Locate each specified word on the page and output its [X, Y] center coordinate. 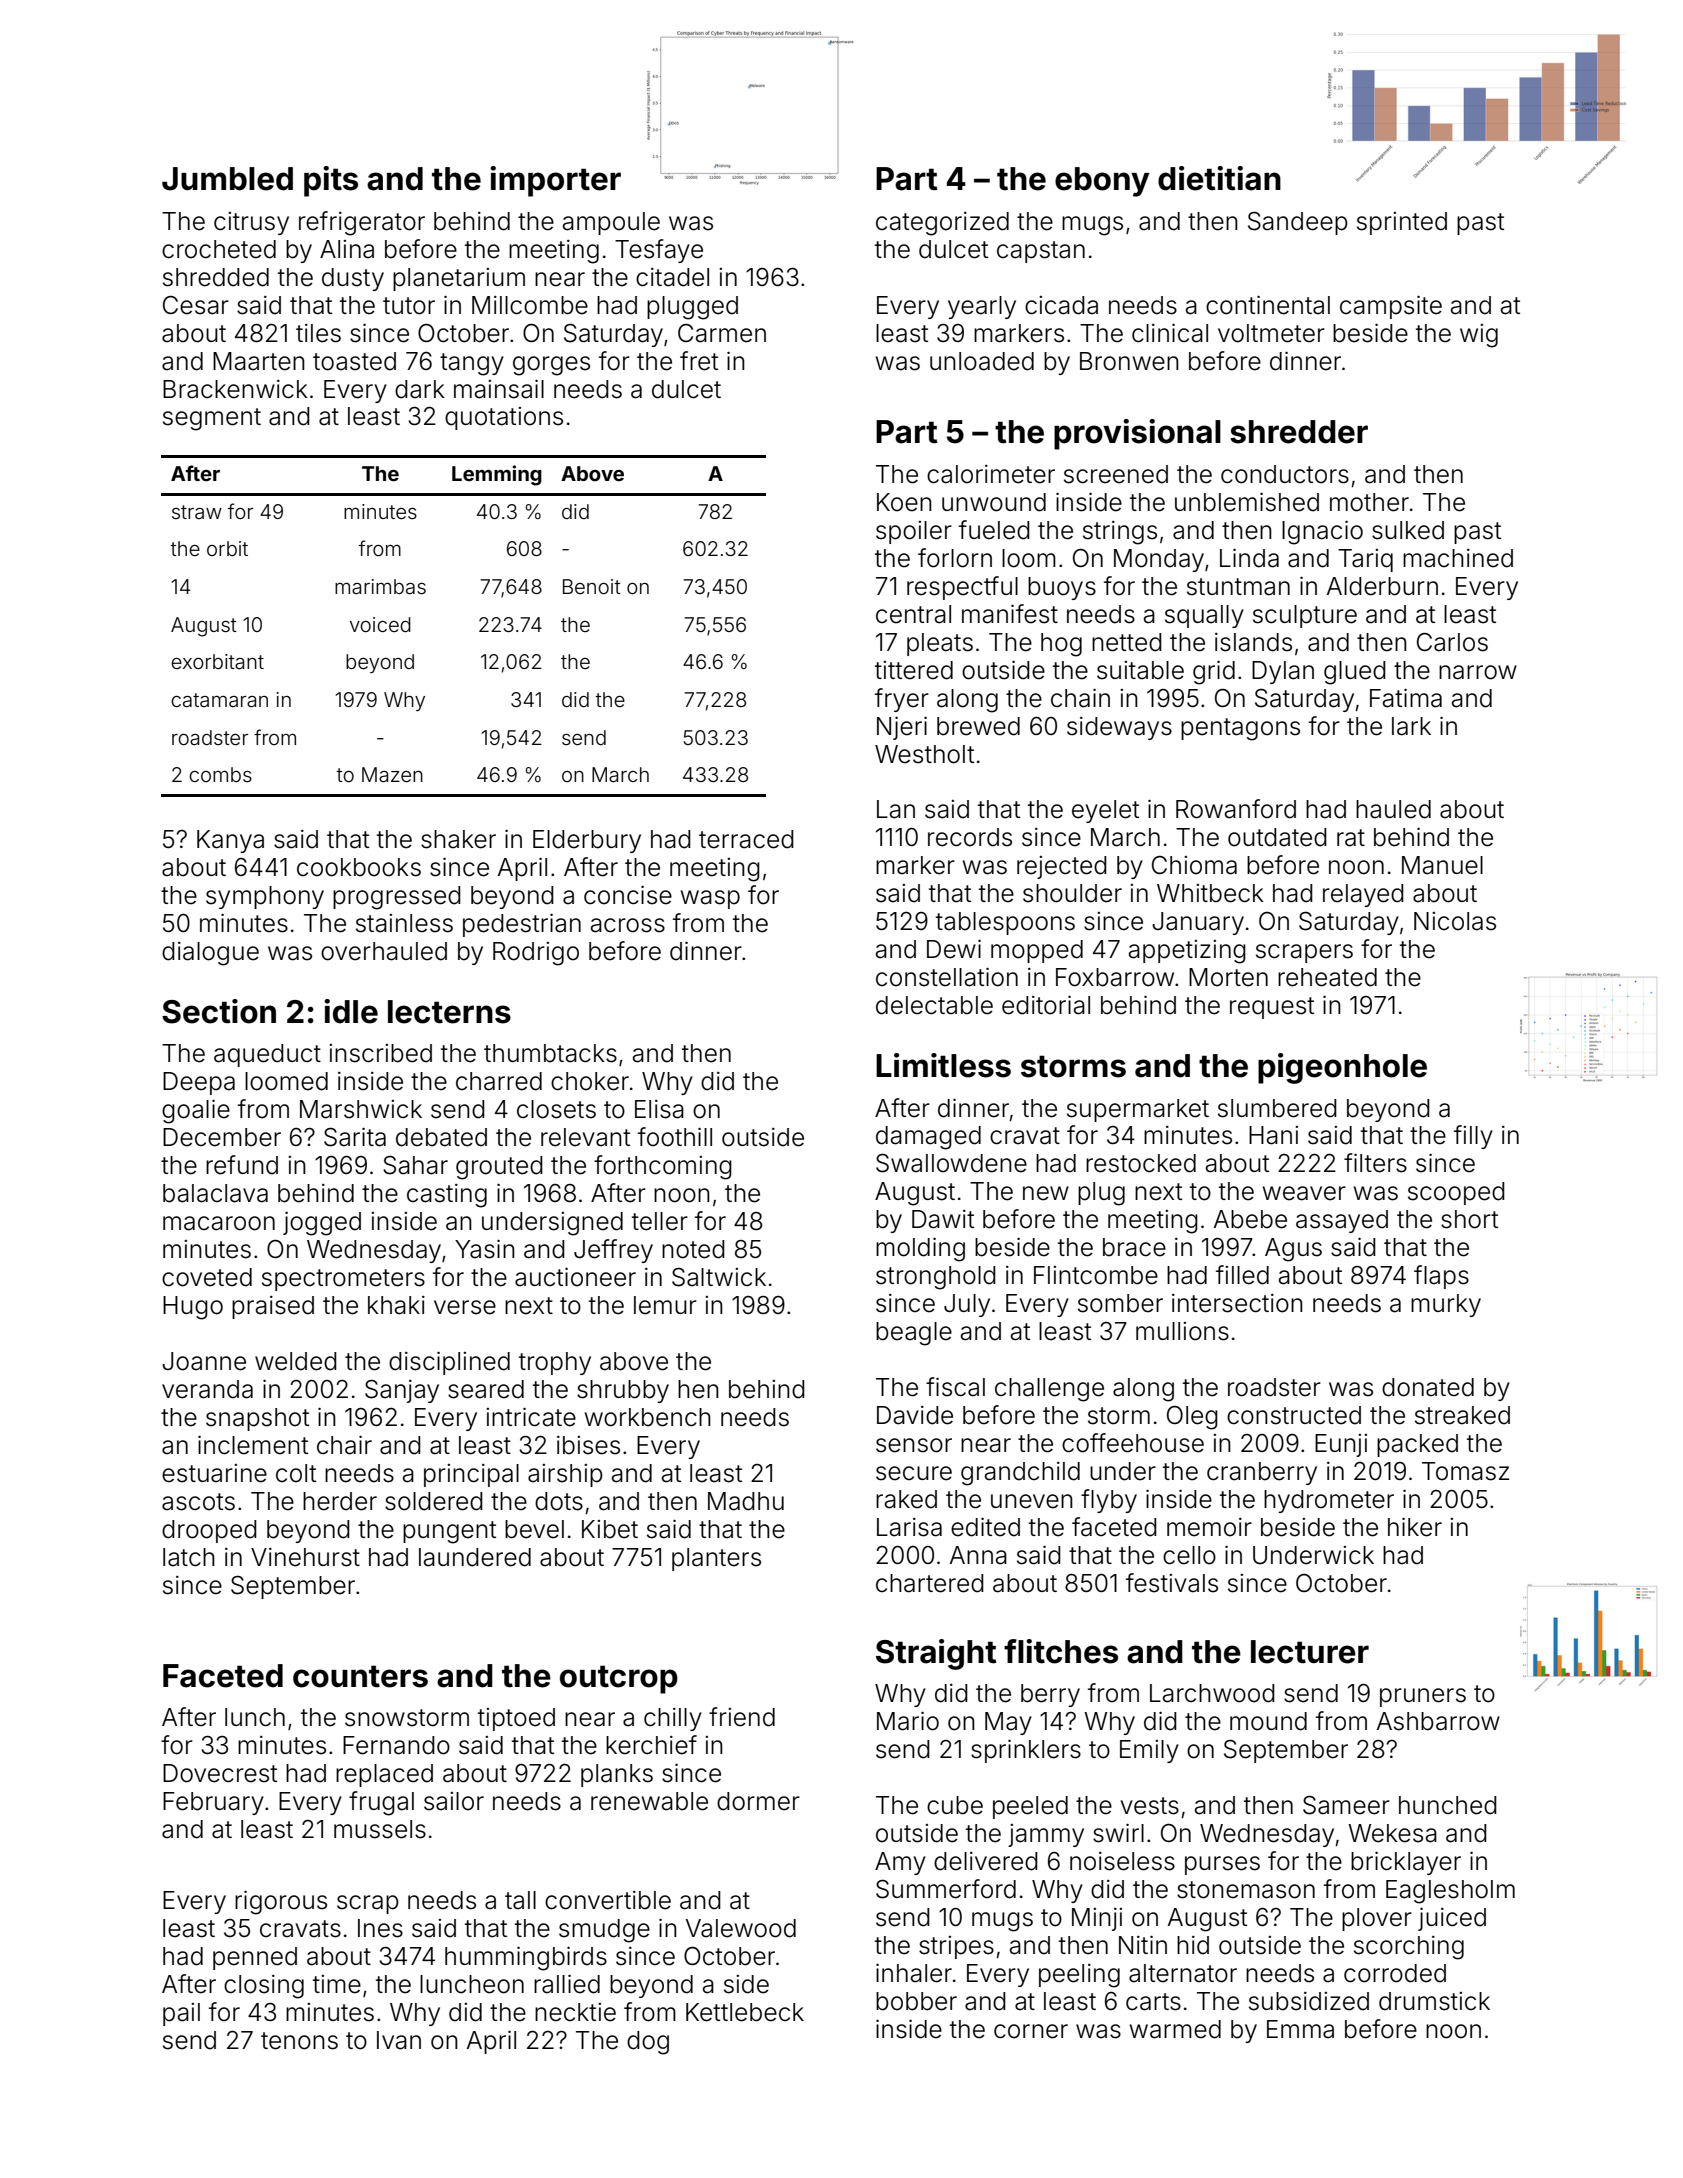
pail [181, 2014]
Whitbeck [1210, 893]
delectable [934, 1005]
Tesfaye [659, 251]
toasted [354, 361]
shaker [458, 839]
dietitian [1219, 178]
